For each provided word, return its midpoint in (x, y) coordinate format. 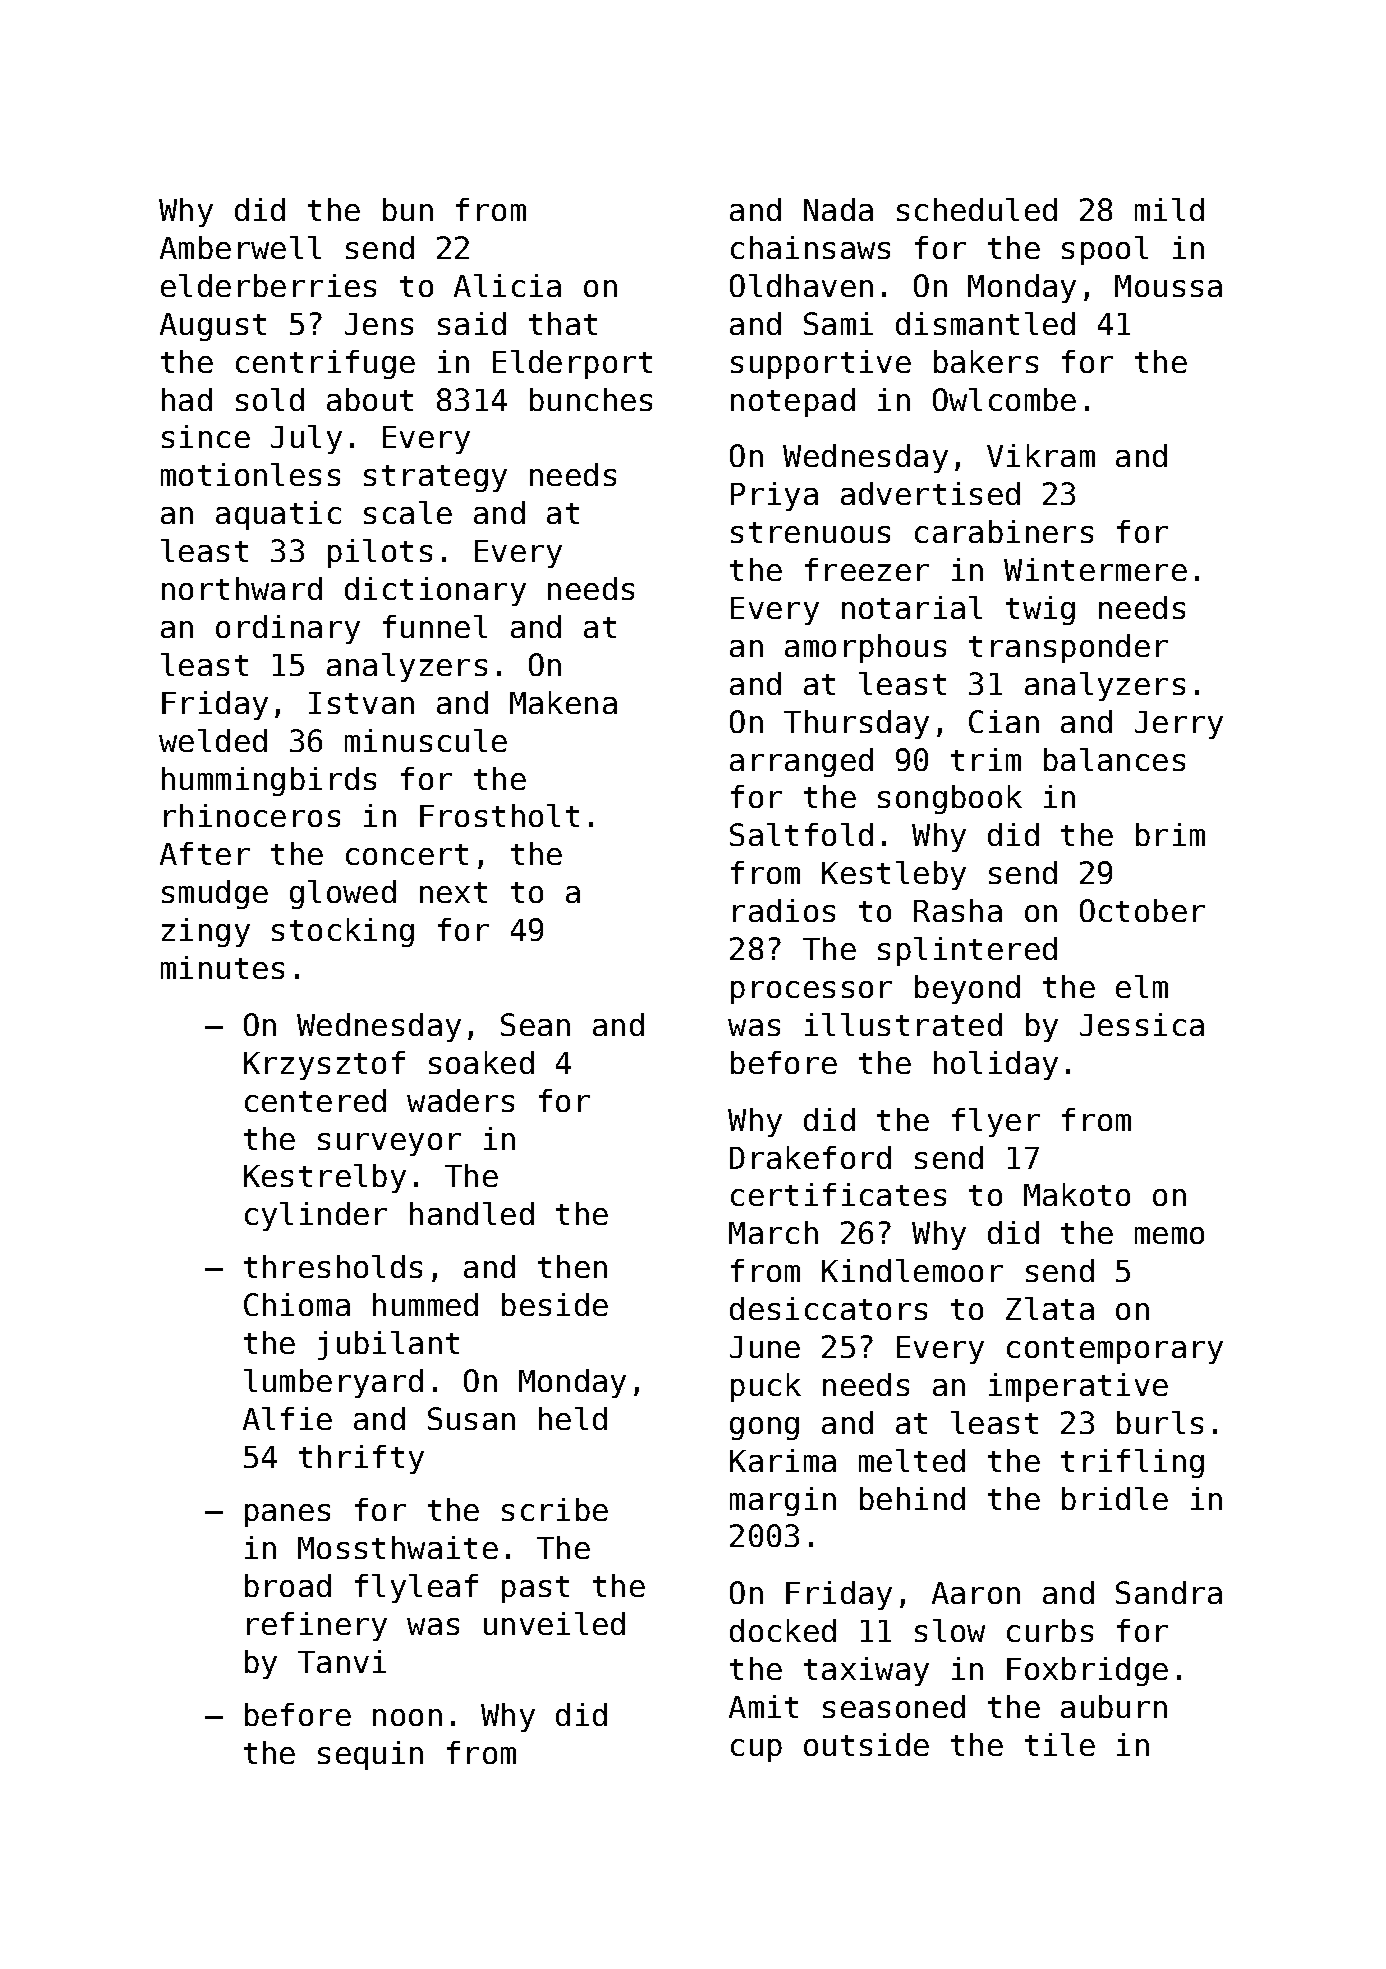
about (370, 399)
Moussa (1168, 286)
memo (1169, 1235)
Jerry (1179, 725)
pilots (380, 553)
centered (315, 1100)
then (572, 1266)
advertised (930, 493)
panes (287, 1515)
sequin (370, 1755)
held (573, 1418)
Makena (563, 702)
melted (912, 1460)
